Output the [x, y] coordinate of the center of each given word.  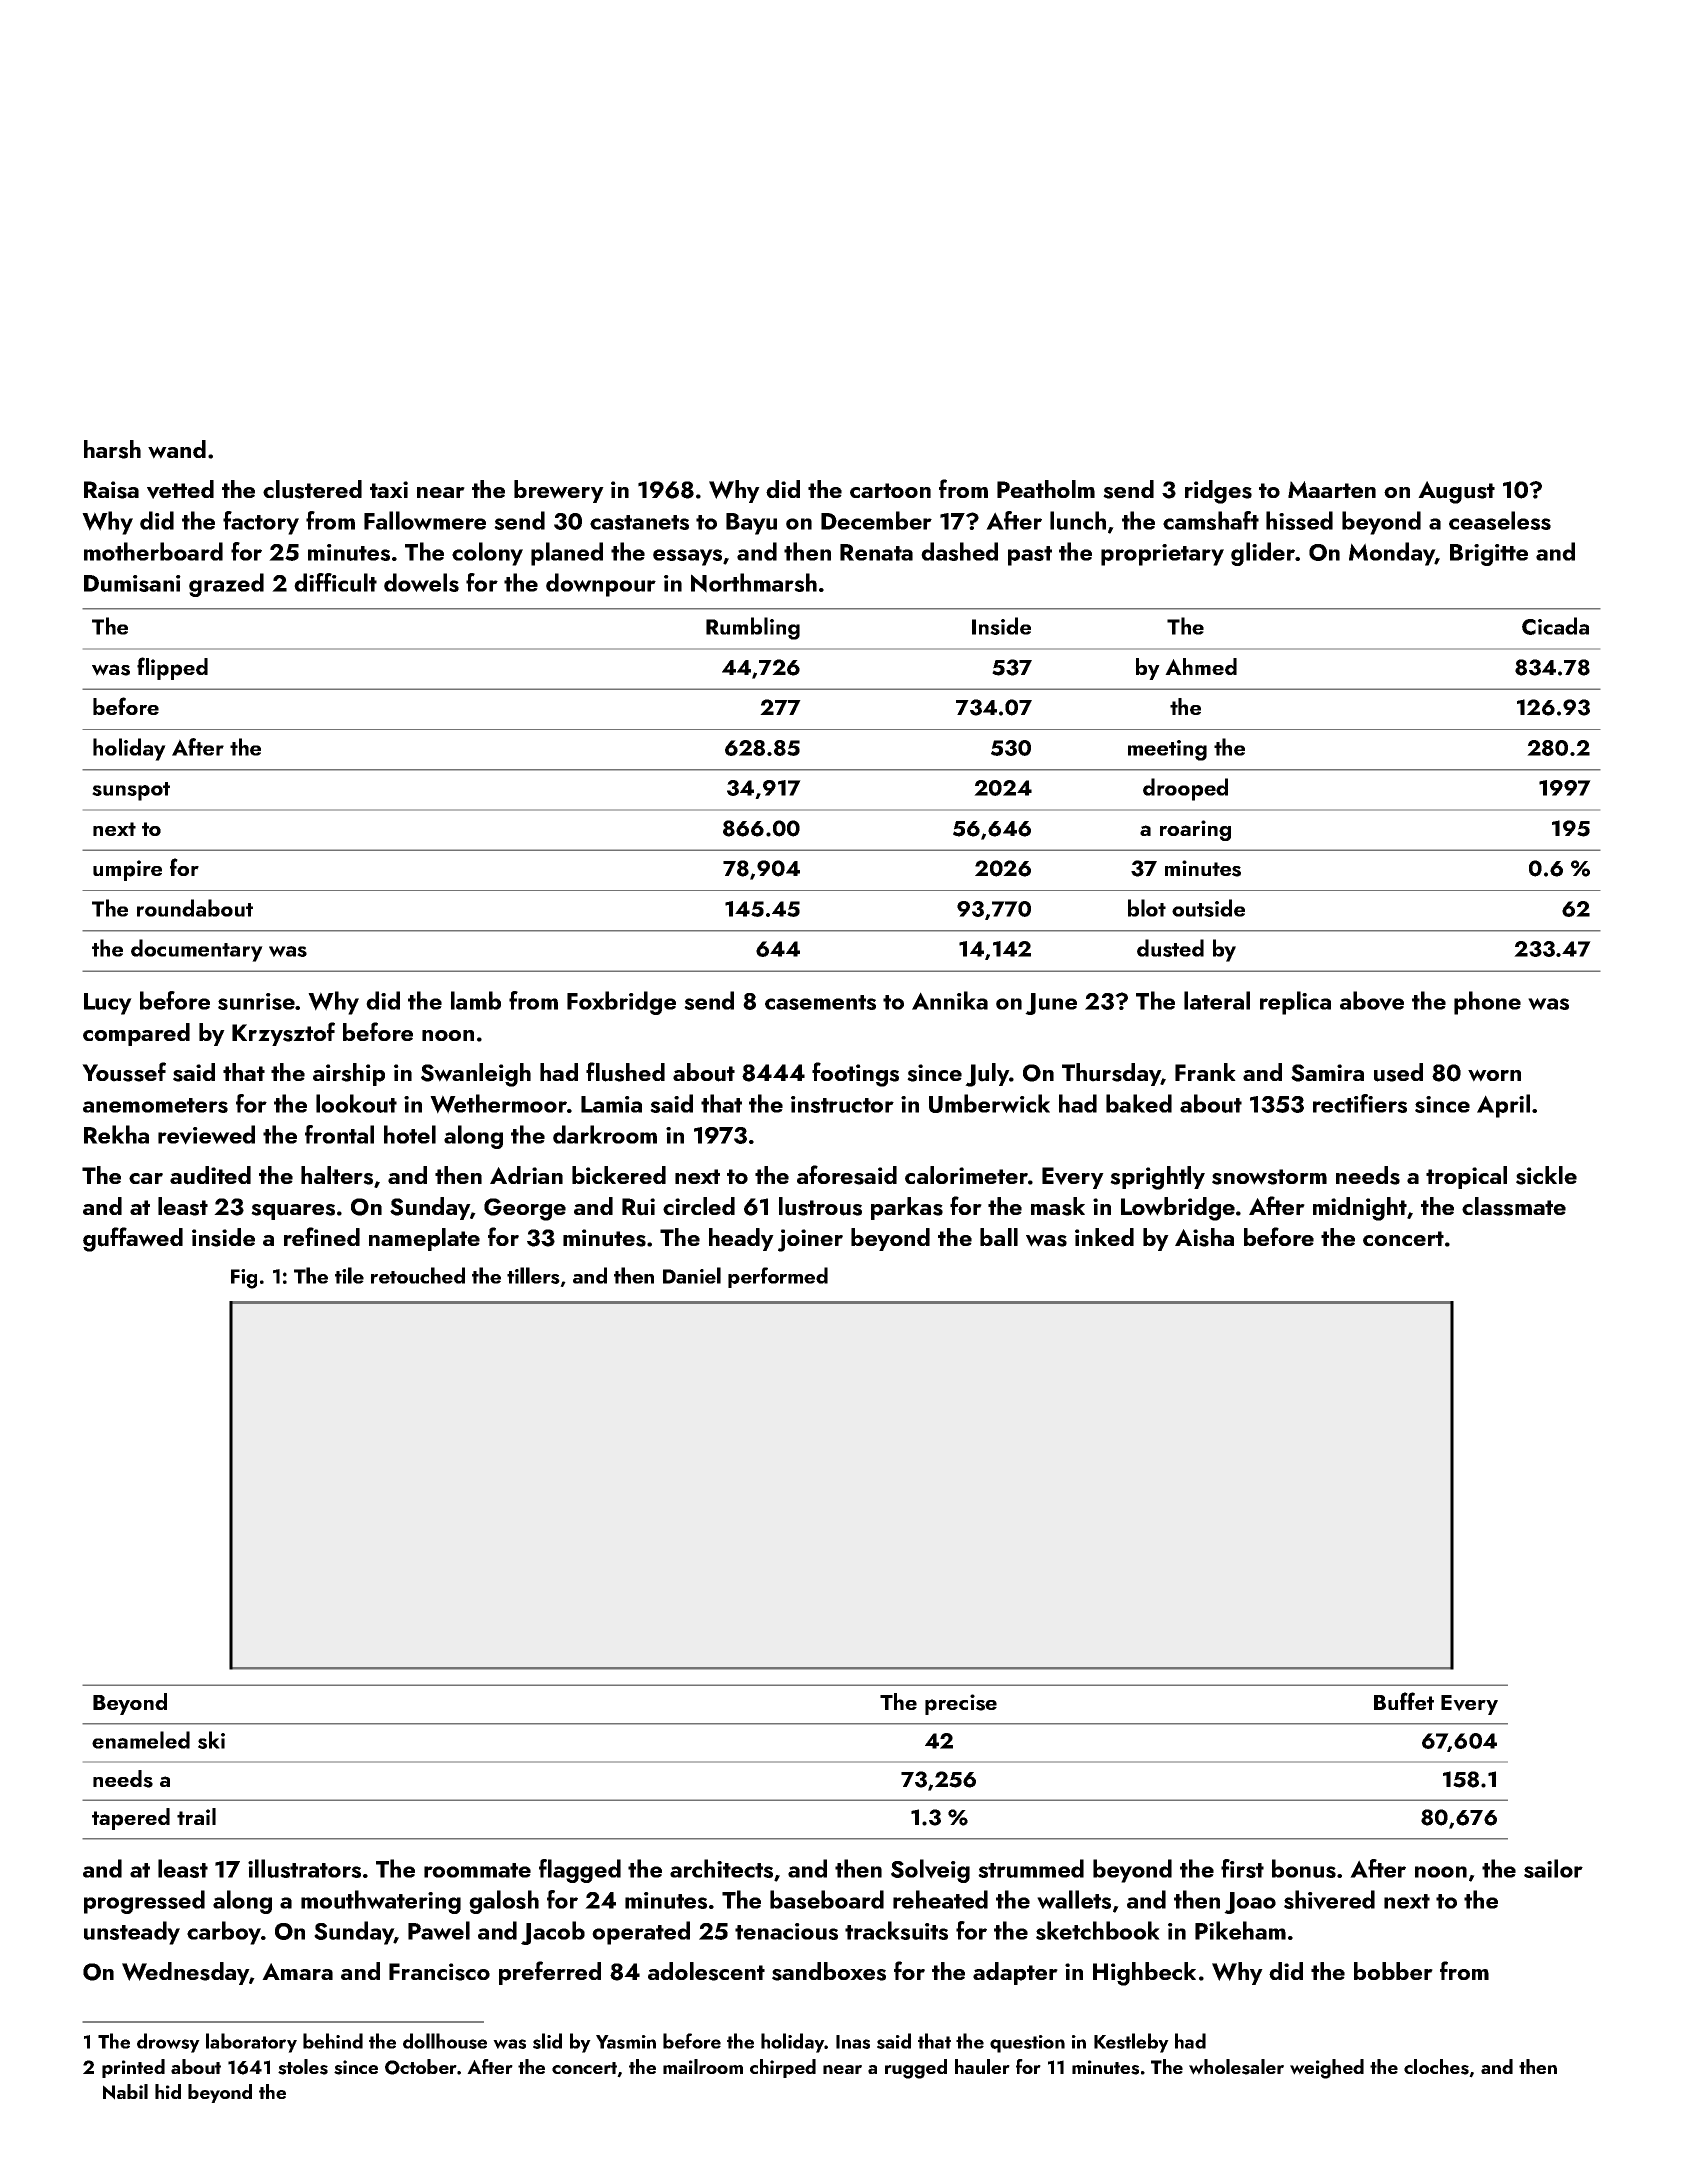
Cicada [1555, 626]
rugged [916, 2069]
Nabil [125, 2092]
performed [778, 1277]
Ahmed [1201, 666]
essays [687, 557]
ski [211, 1740]
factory [261, 523]
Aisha [1204, 1237]
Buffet [1404, 1701]
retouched [418, 1275]
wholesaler [1236, 2067]
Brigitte [1489, 555]
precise [961, 1704]
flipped [172, 668]
